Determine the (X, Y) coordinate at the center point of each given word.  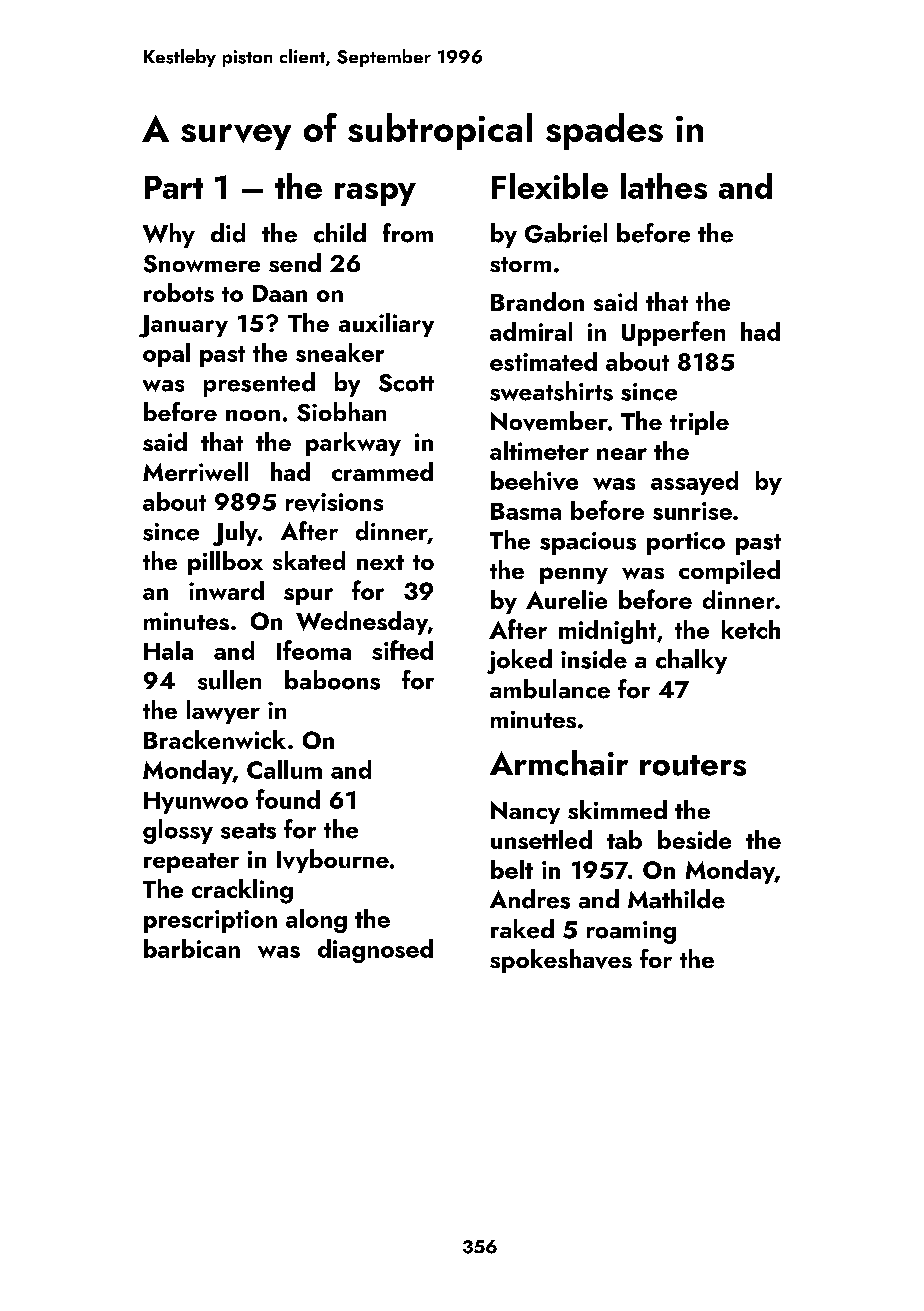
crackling (242, 891)
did (228, 233)
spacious (588, 543)
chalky (691, 661)
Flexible (550, 186)
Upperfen (673, 333)
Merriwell (195, 471)
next (380, 562)
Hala (168, 650)
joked (519, 661)
